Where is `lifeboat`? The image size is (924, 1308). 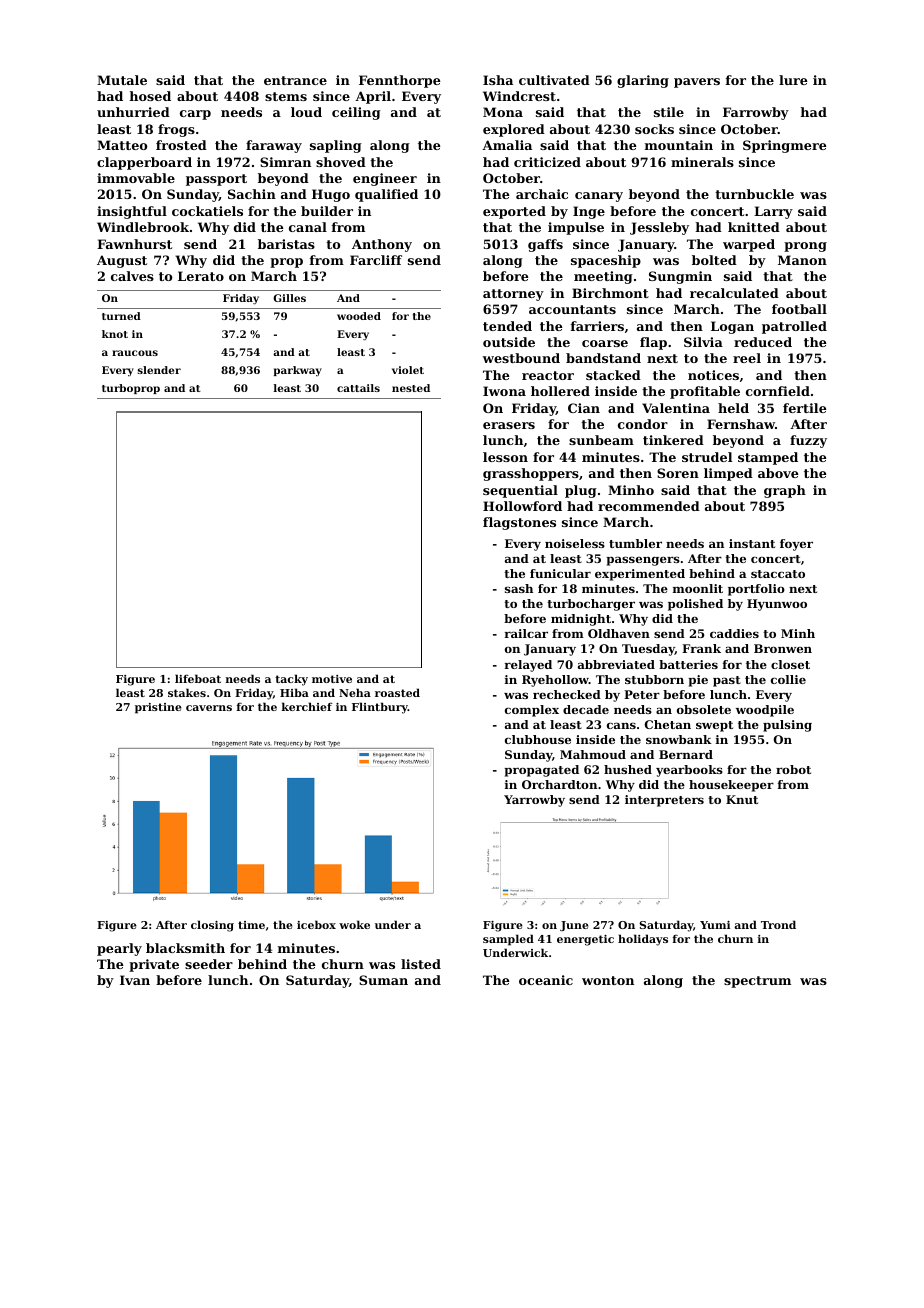 lifeboat is located at coordinates (198, 678).
